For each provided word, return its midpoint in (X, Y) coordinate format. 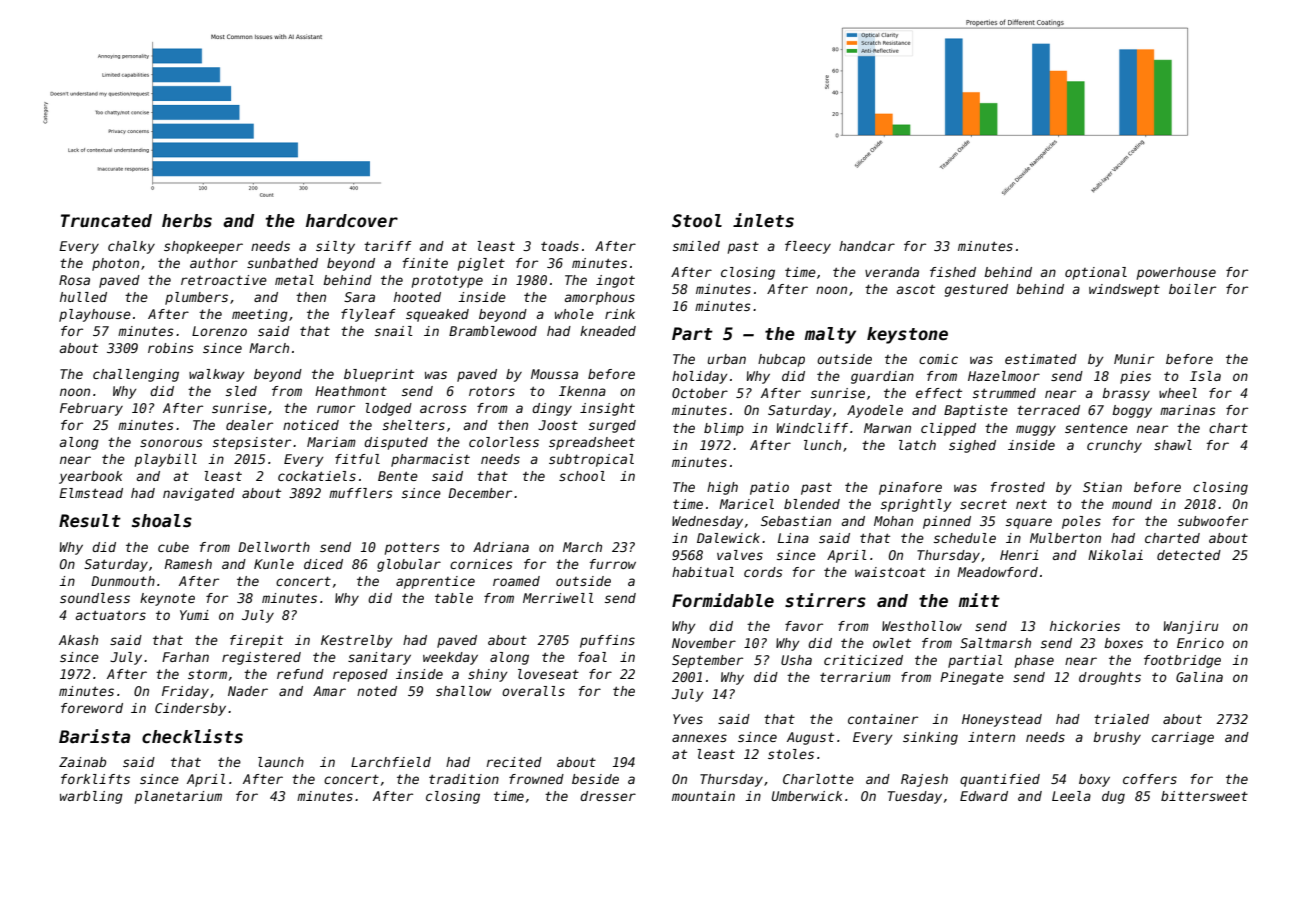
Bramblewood (493, 331)
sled (241, 391)
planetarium (178, 797)
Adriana (501, 547)
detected (1189, 555)
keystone (907, 335)
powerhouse (1176, 273)
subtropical (591, 460)
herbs (187, 221)
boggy (1132, 411)
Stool (697, 221)
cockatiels (317, 476)
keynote (167, 599)
